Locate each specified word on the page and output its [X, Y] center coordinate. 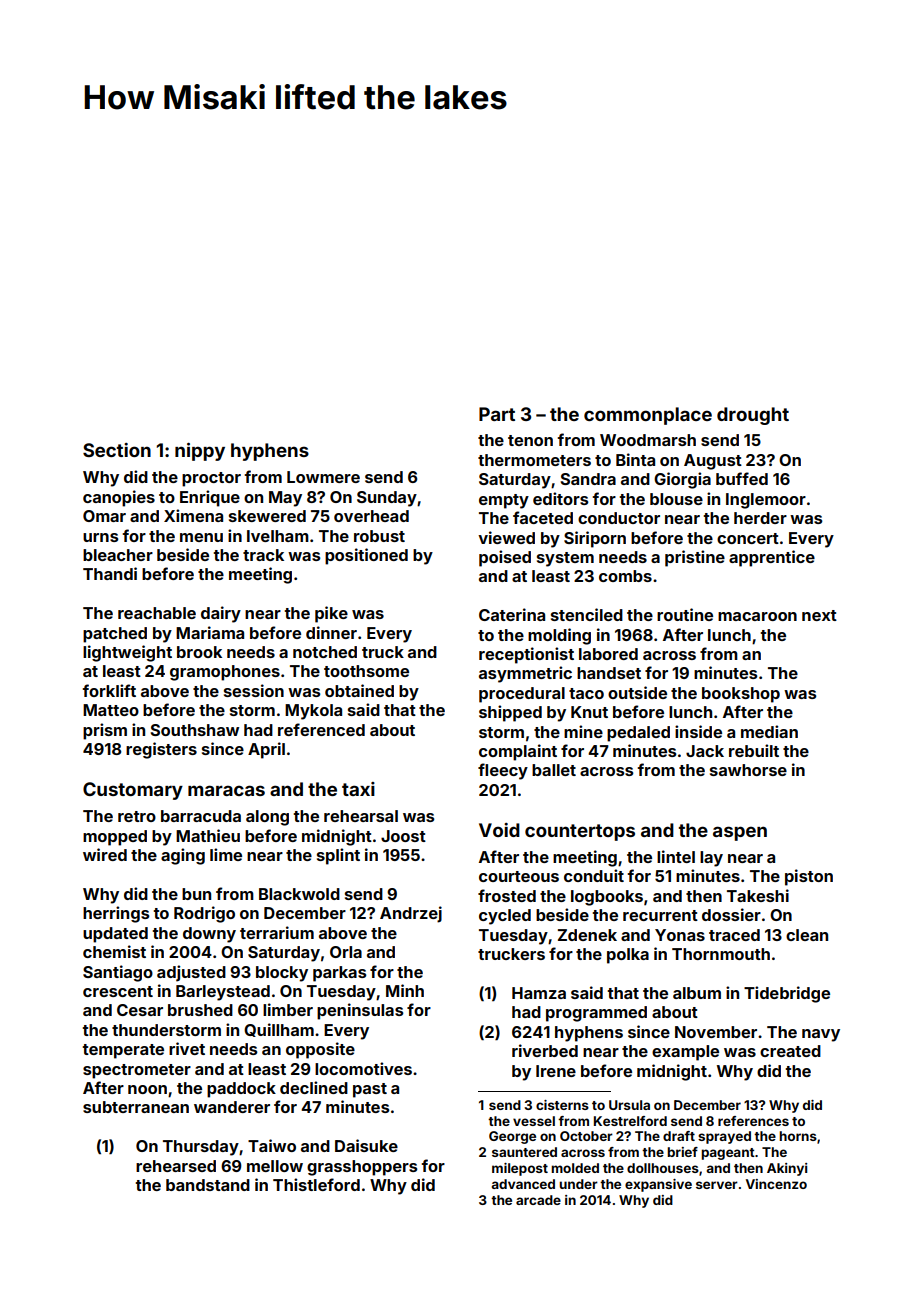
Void [499, 830]
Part [497, 414]
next [819, 615]
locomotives [363, 1068]
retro [137, 816]
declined [314, 1087]
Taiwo [272, 1145]
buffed [742, 478]
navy [821, 1035]
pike [331, 614]
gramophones [225, 673]
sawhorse [748, 770]
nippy [200, 452]
